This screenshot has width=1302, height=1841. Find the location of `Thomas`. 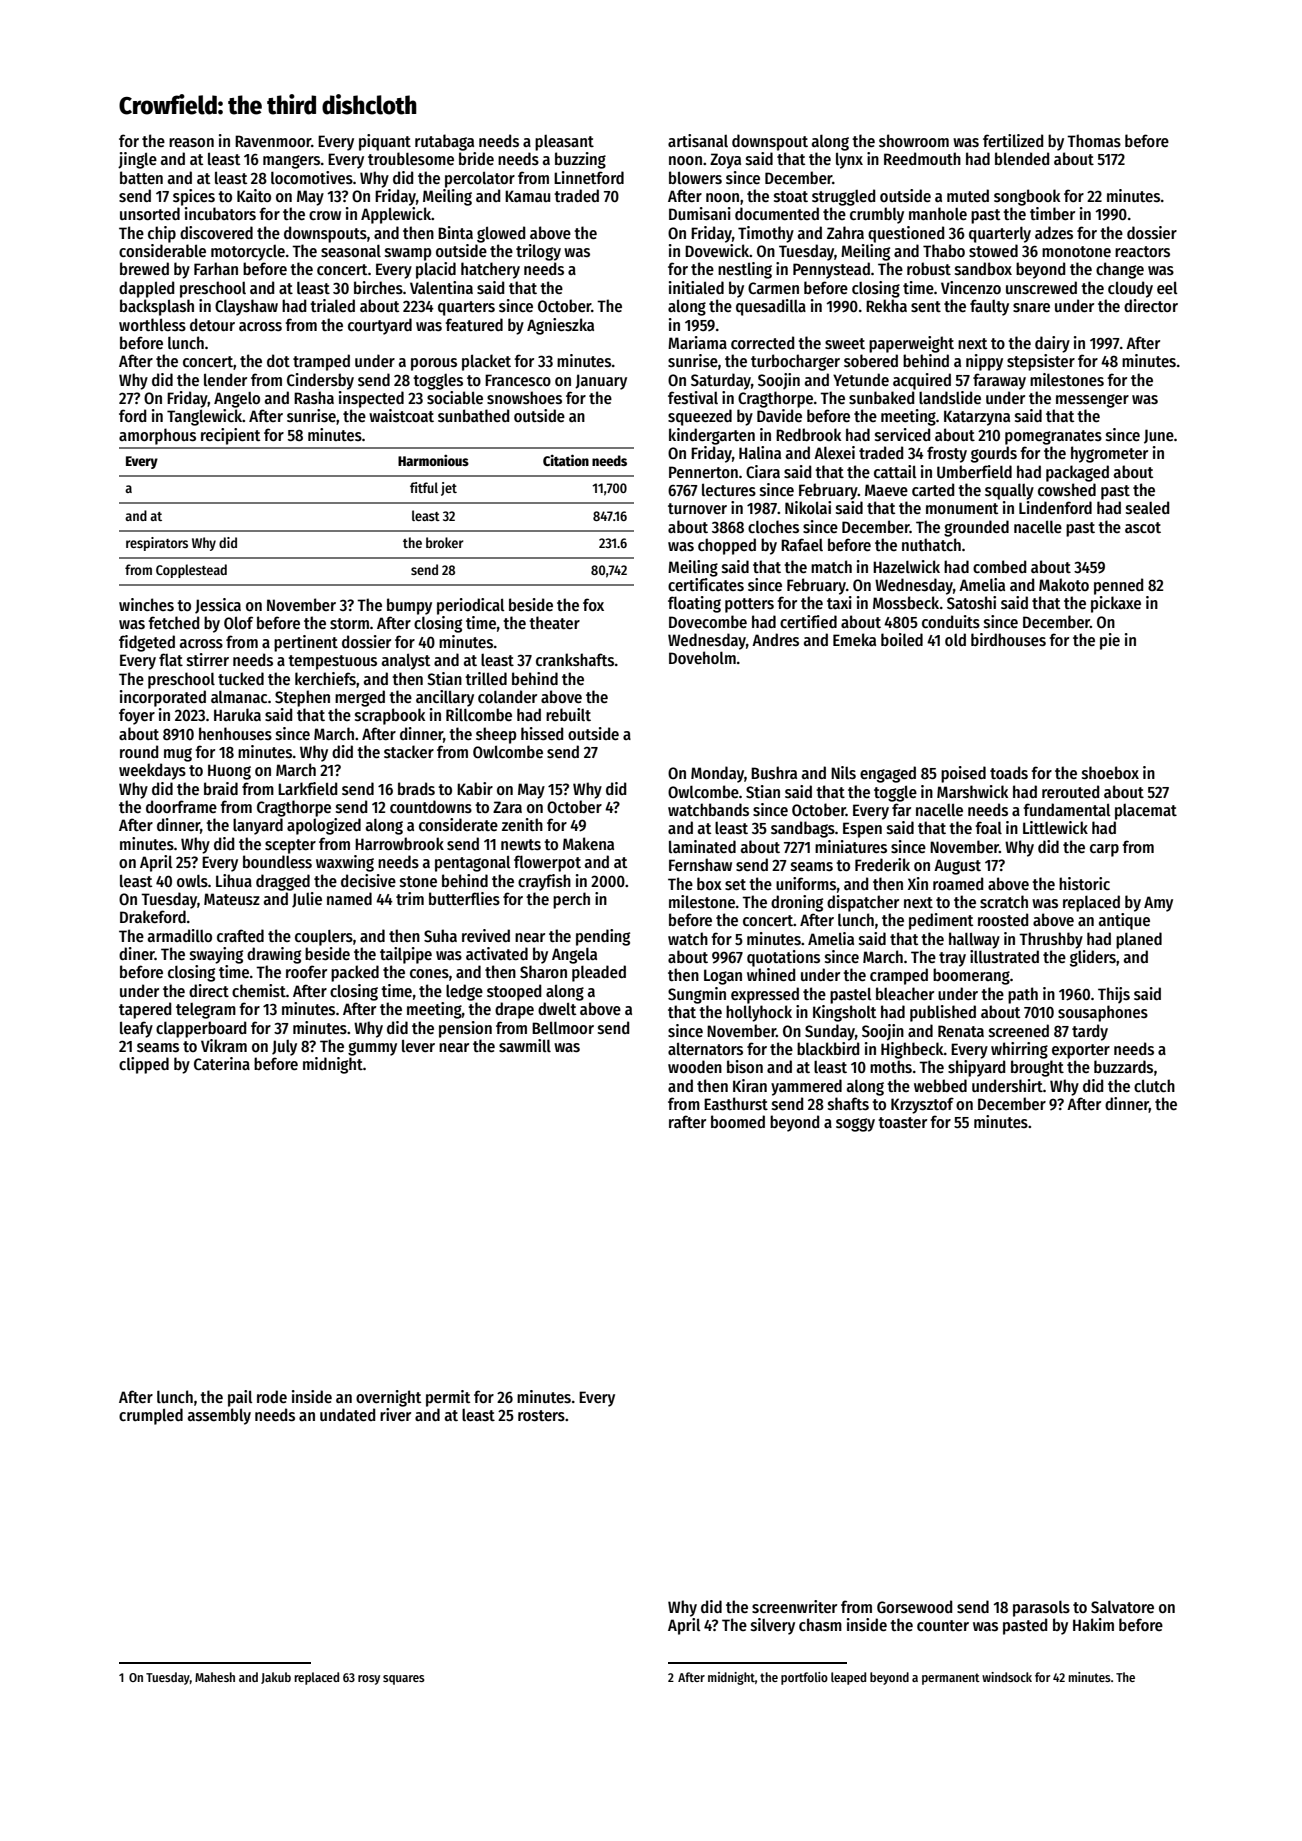

Thomas is located at coordinates (1094, 140).
